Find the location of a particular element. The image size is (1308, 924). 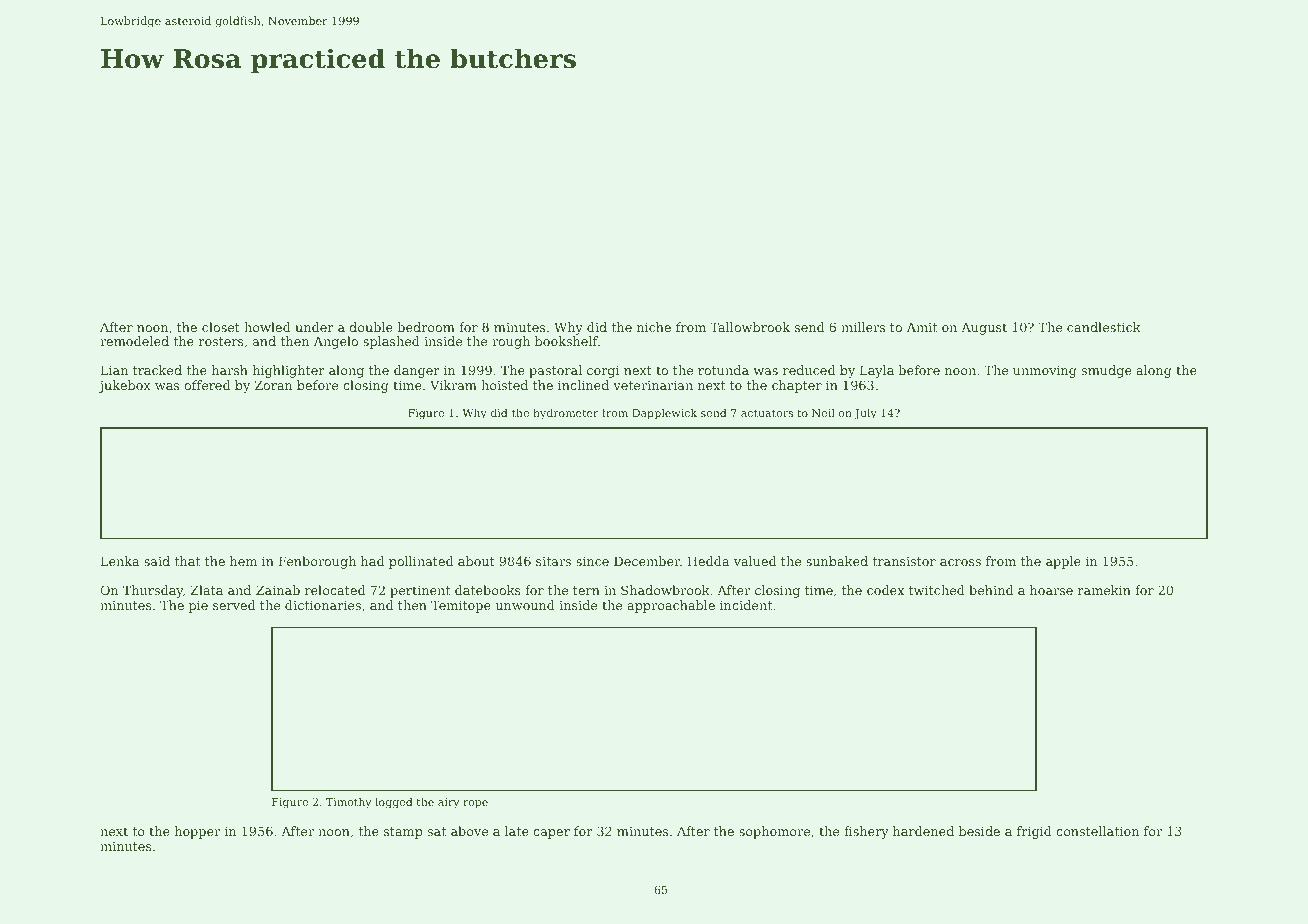

candlestick is located at coordinates (1104, 327).
